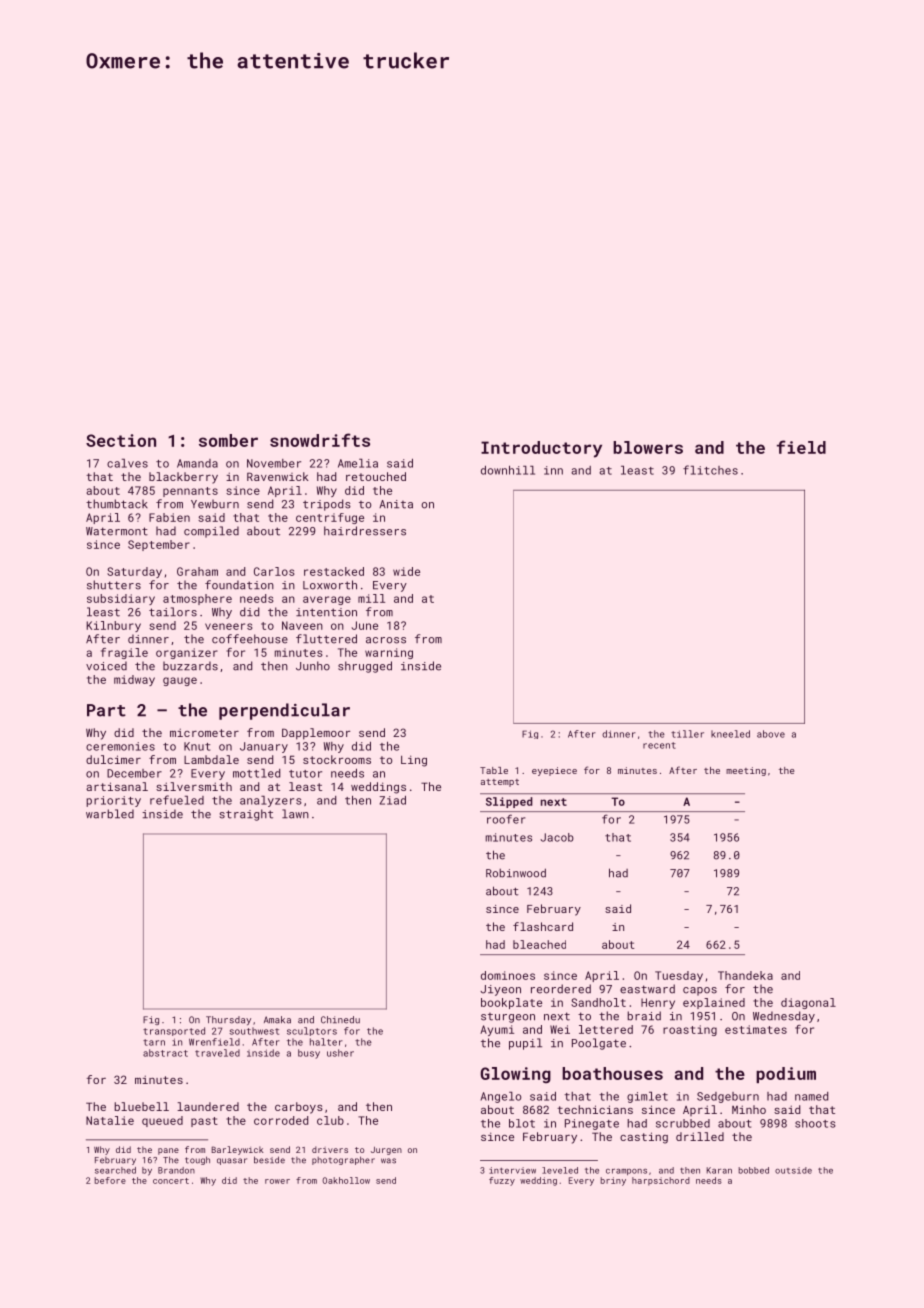 The width and height of the image is (924, 1308). What do you see at coordinates (414, 761) in the image?
I see `Ling` at bounding box center [414, 761].
